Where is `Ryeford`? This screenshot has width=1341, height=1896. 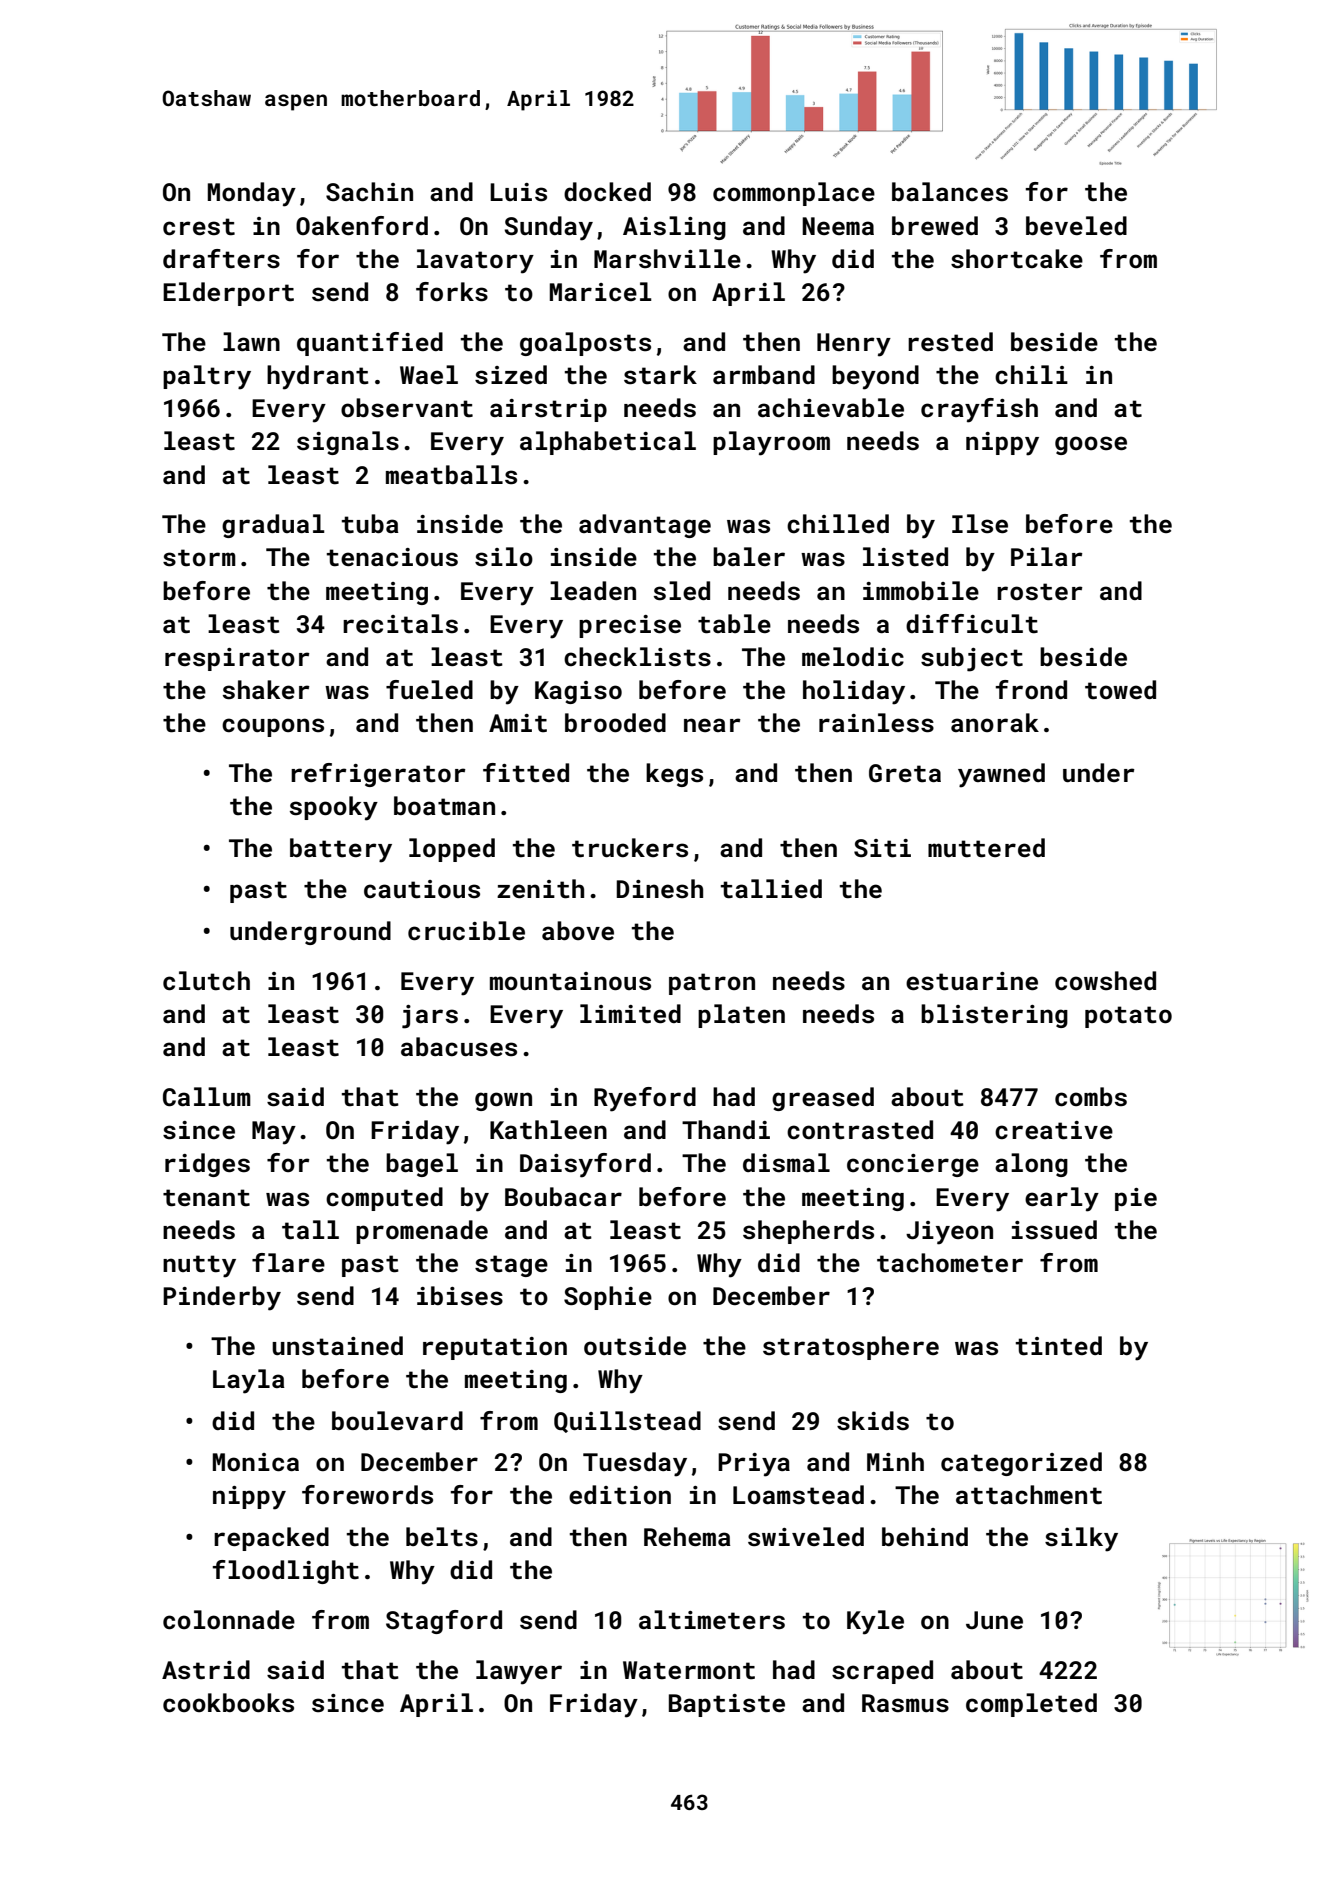 Ryeford is located at coordinates (645, 1099).
